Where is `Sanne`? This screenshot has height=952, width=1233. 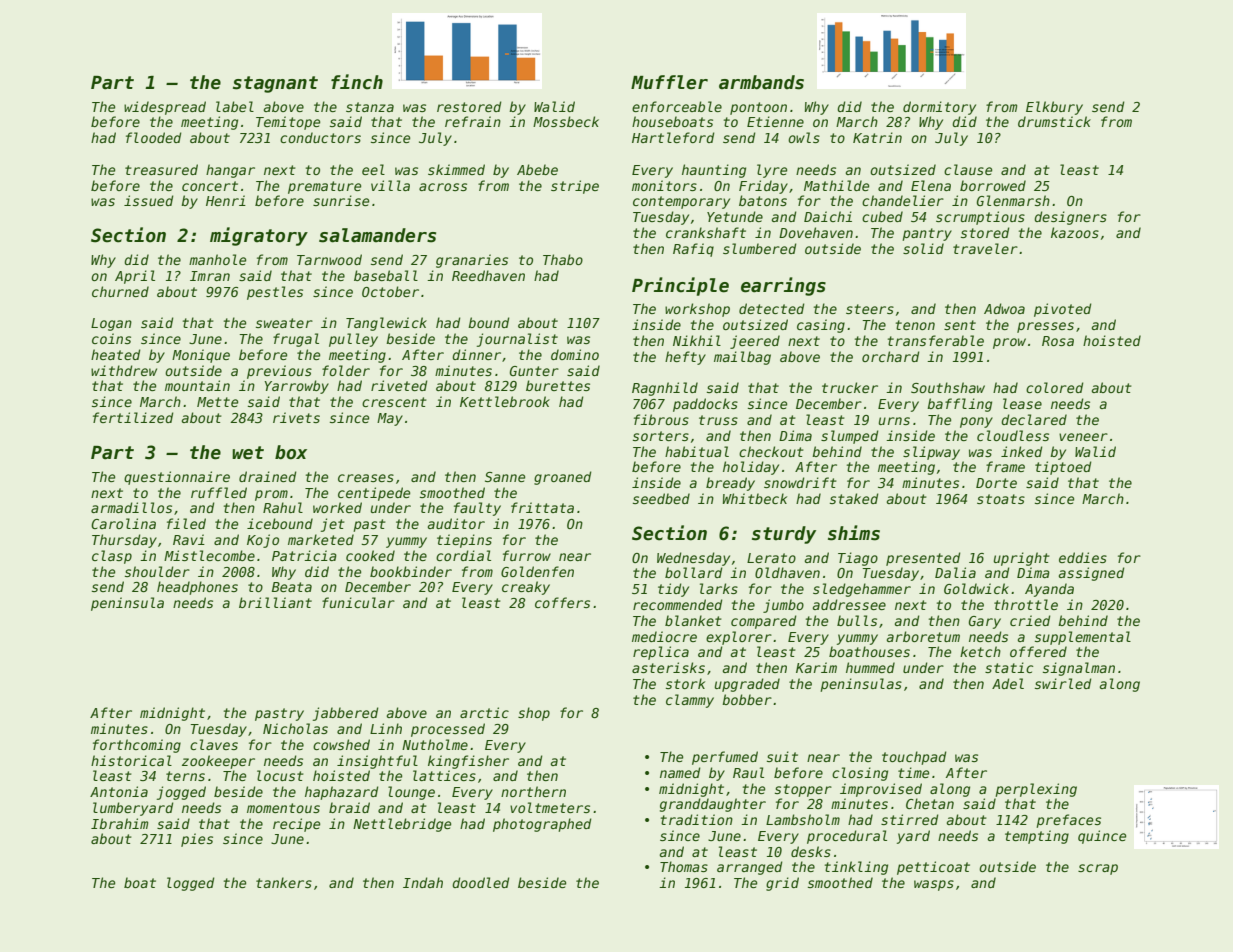
Sanne is located at coordinates (505, 477).
